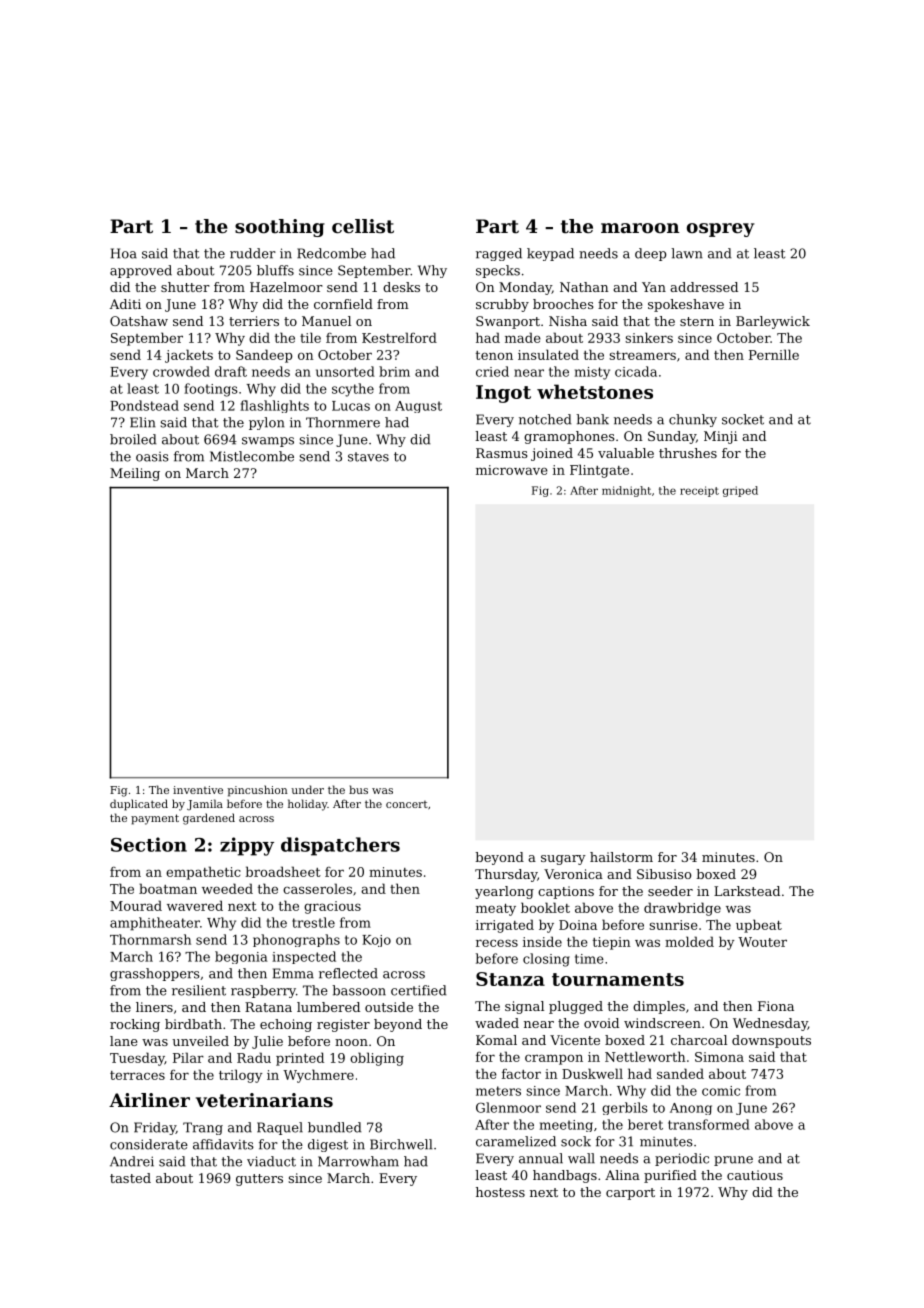 Image resolution: width=924 pixels, height=1308 pixels. What do you see at coordinates (496, 1040) in the document?
I see `Komal` at bounding box center [496, 1040].
